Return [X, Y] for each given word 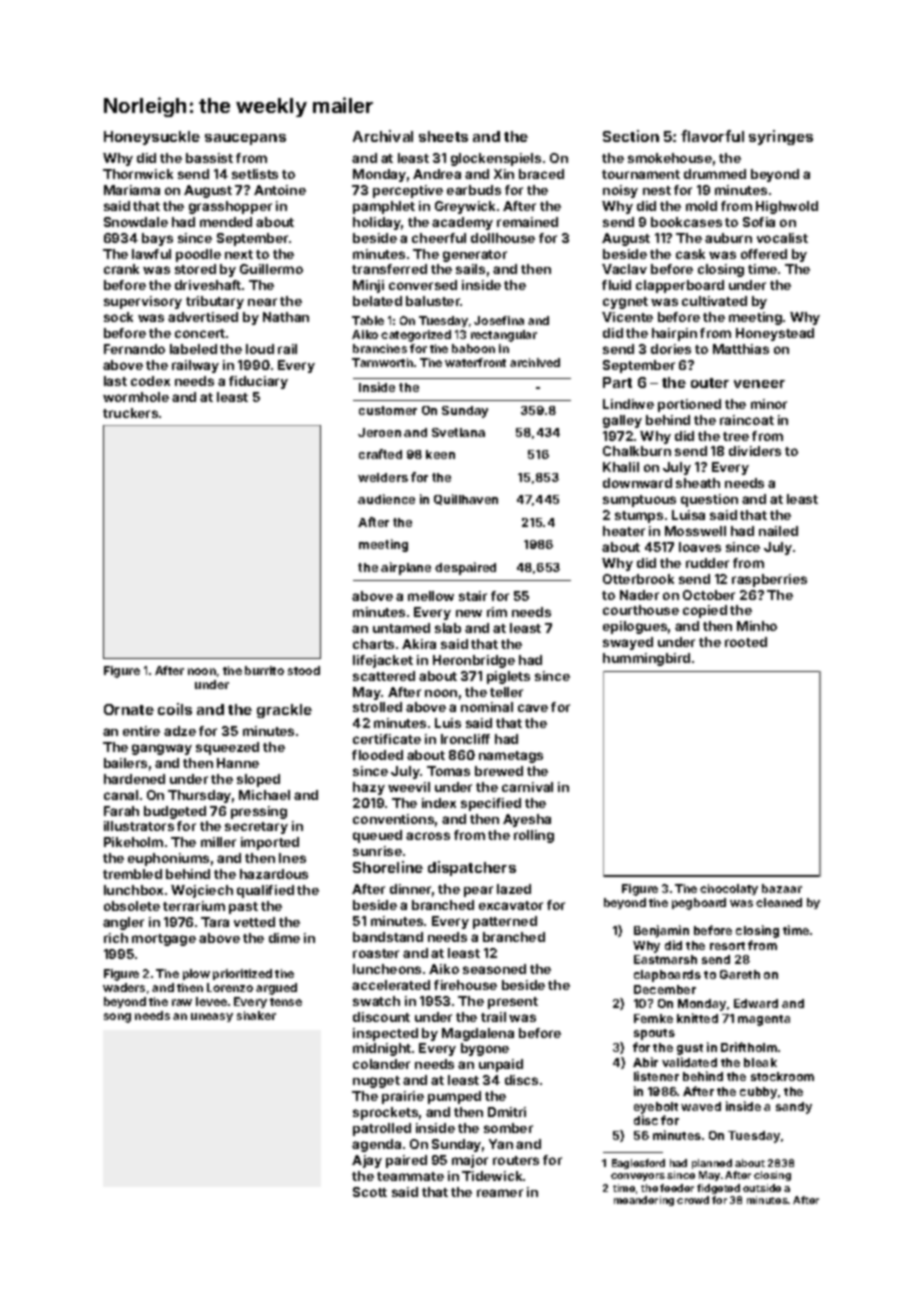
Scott [370, 1192]
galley [622, 421]
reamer [500, 1193]
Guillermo [271, 269]
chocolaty [729, 889]
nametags [511, 757]
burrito [264, 670]
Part [617, 382]
